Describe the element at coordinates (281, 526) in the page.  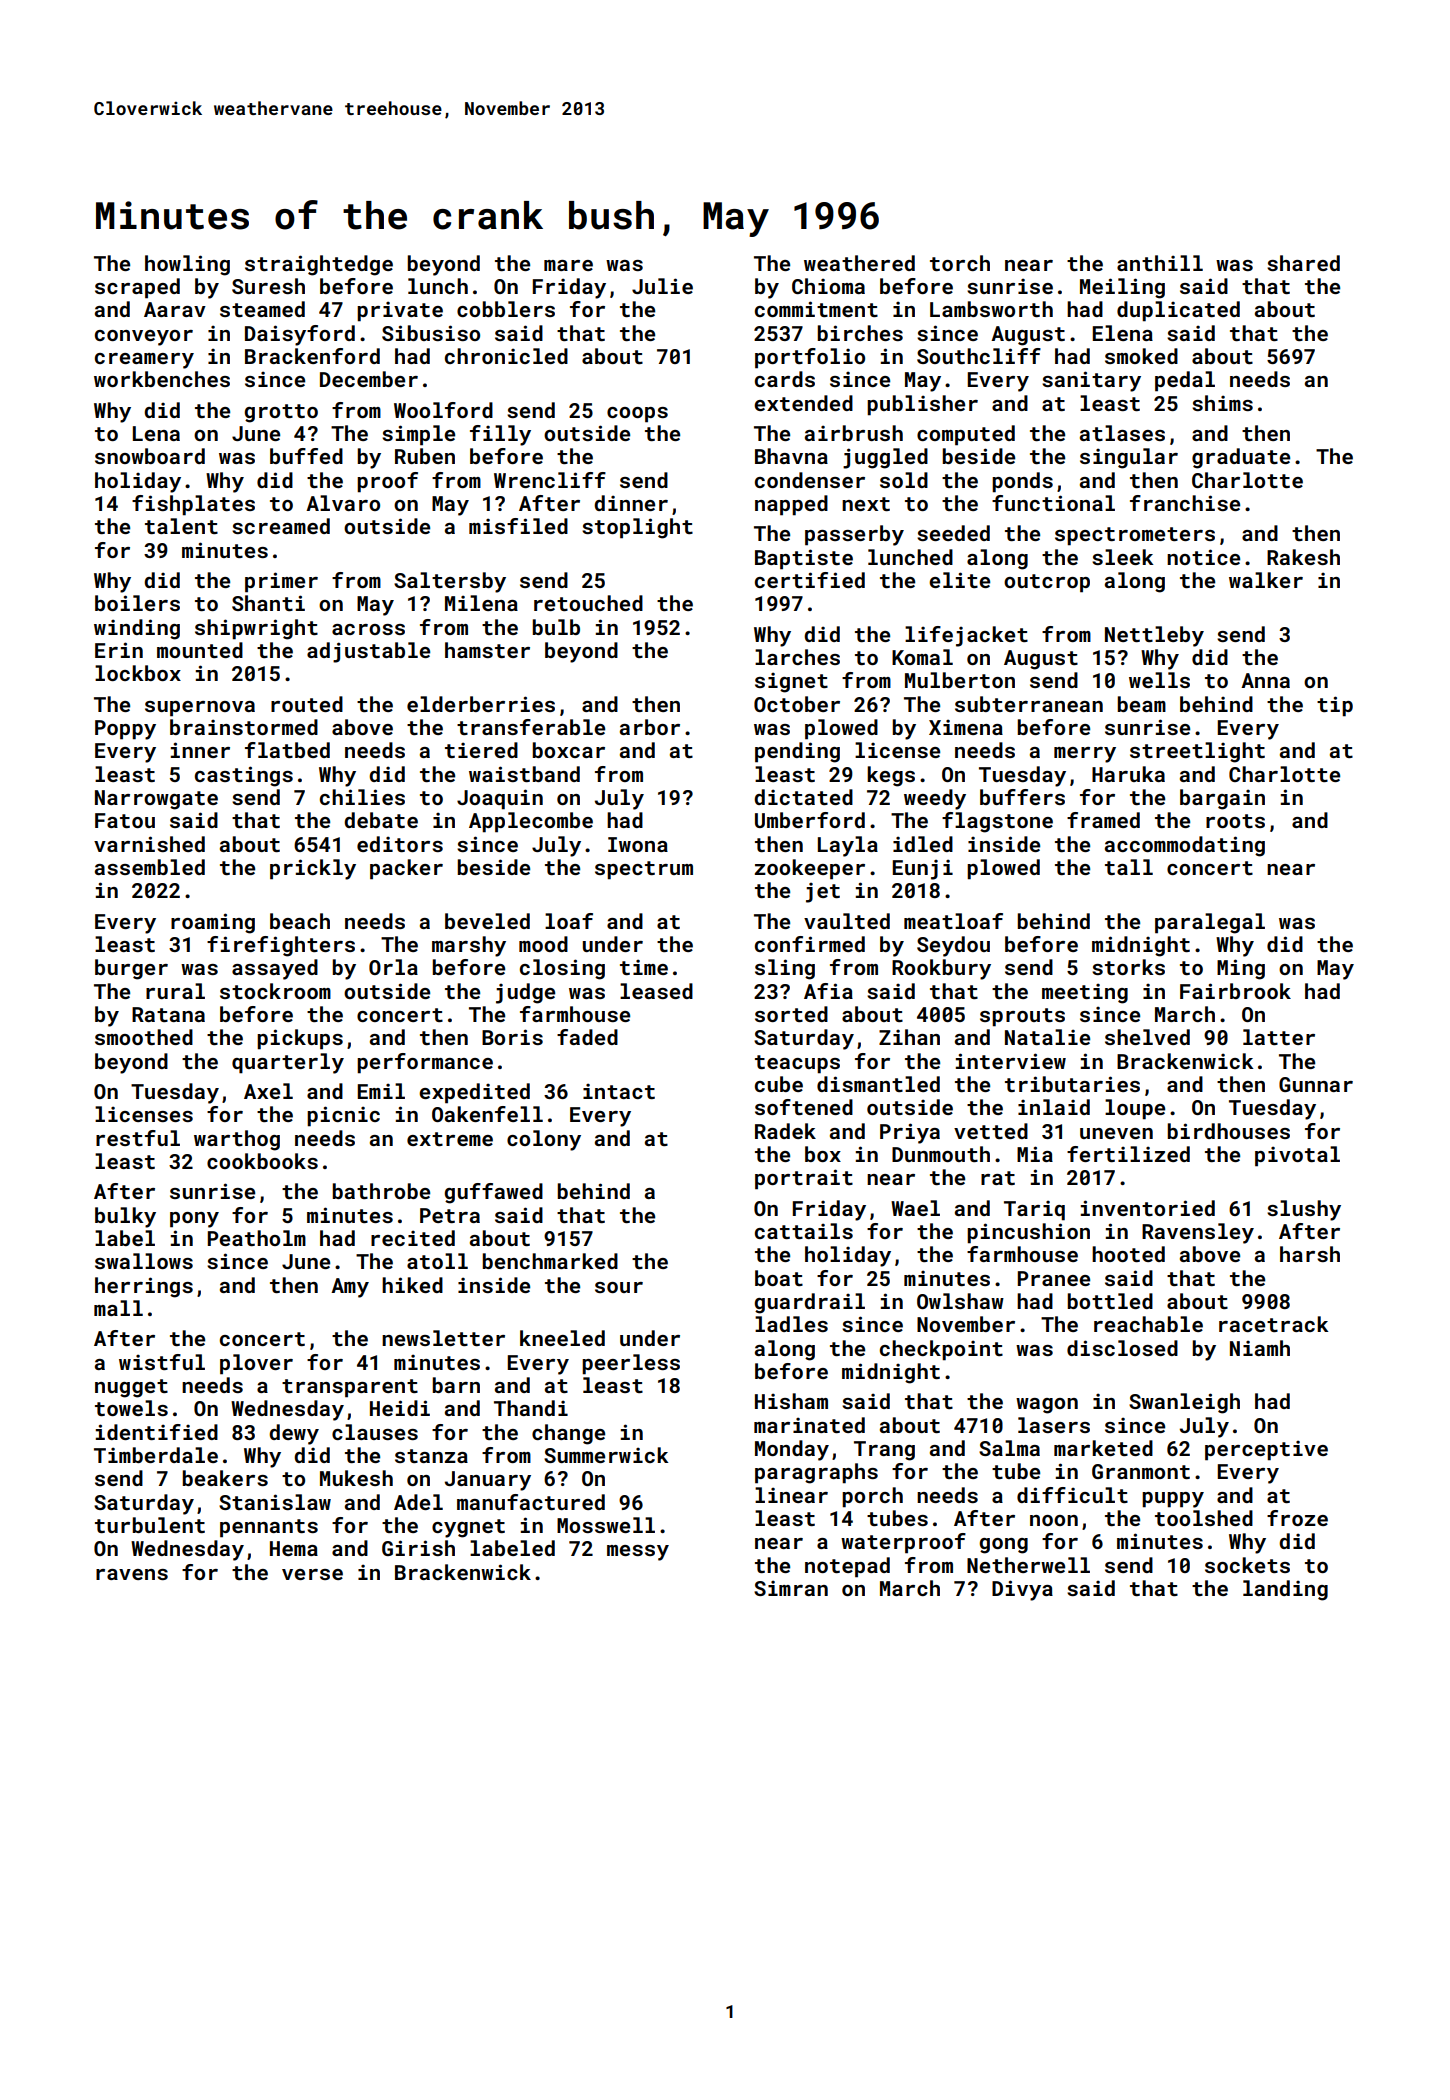
I see `screamed` at that location.
